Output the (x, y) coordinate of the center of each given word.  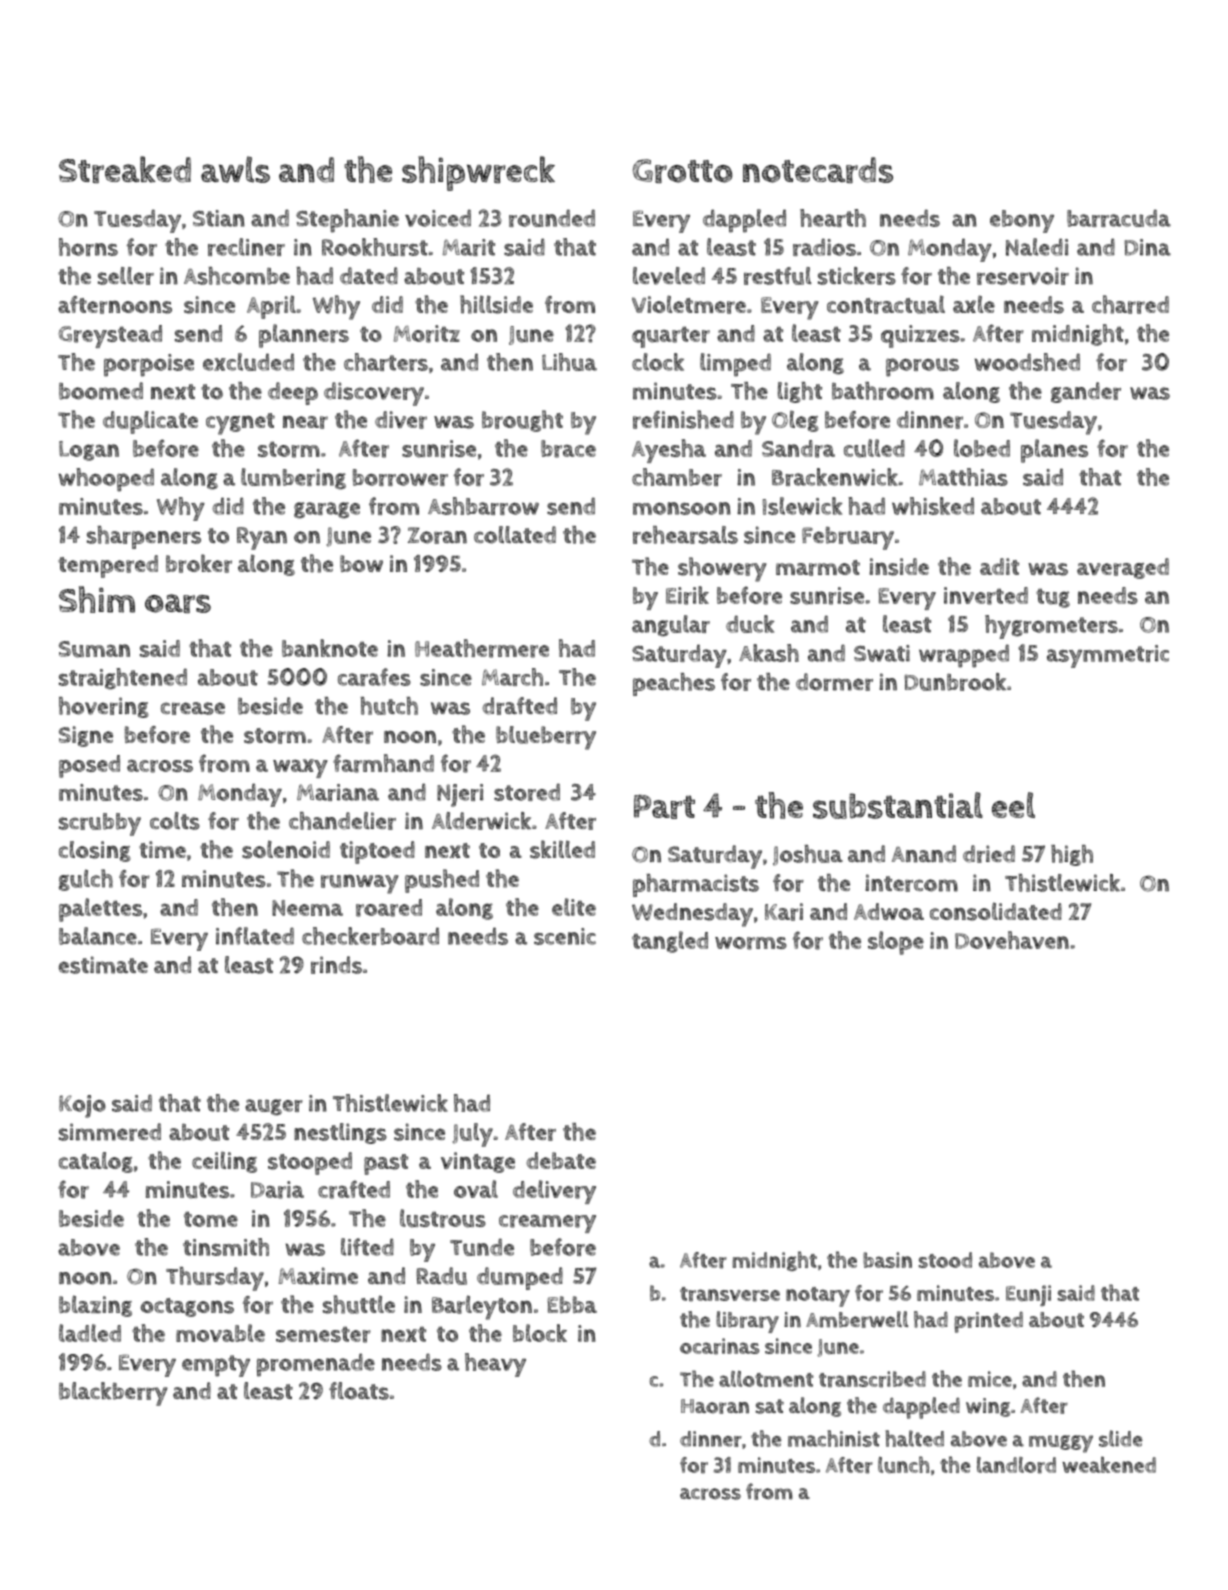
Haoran (715, 1406)
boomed (101, 391)
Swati (882, 653)
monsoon (682, 508)
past (386, 1164)
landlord (1016, 1465)
